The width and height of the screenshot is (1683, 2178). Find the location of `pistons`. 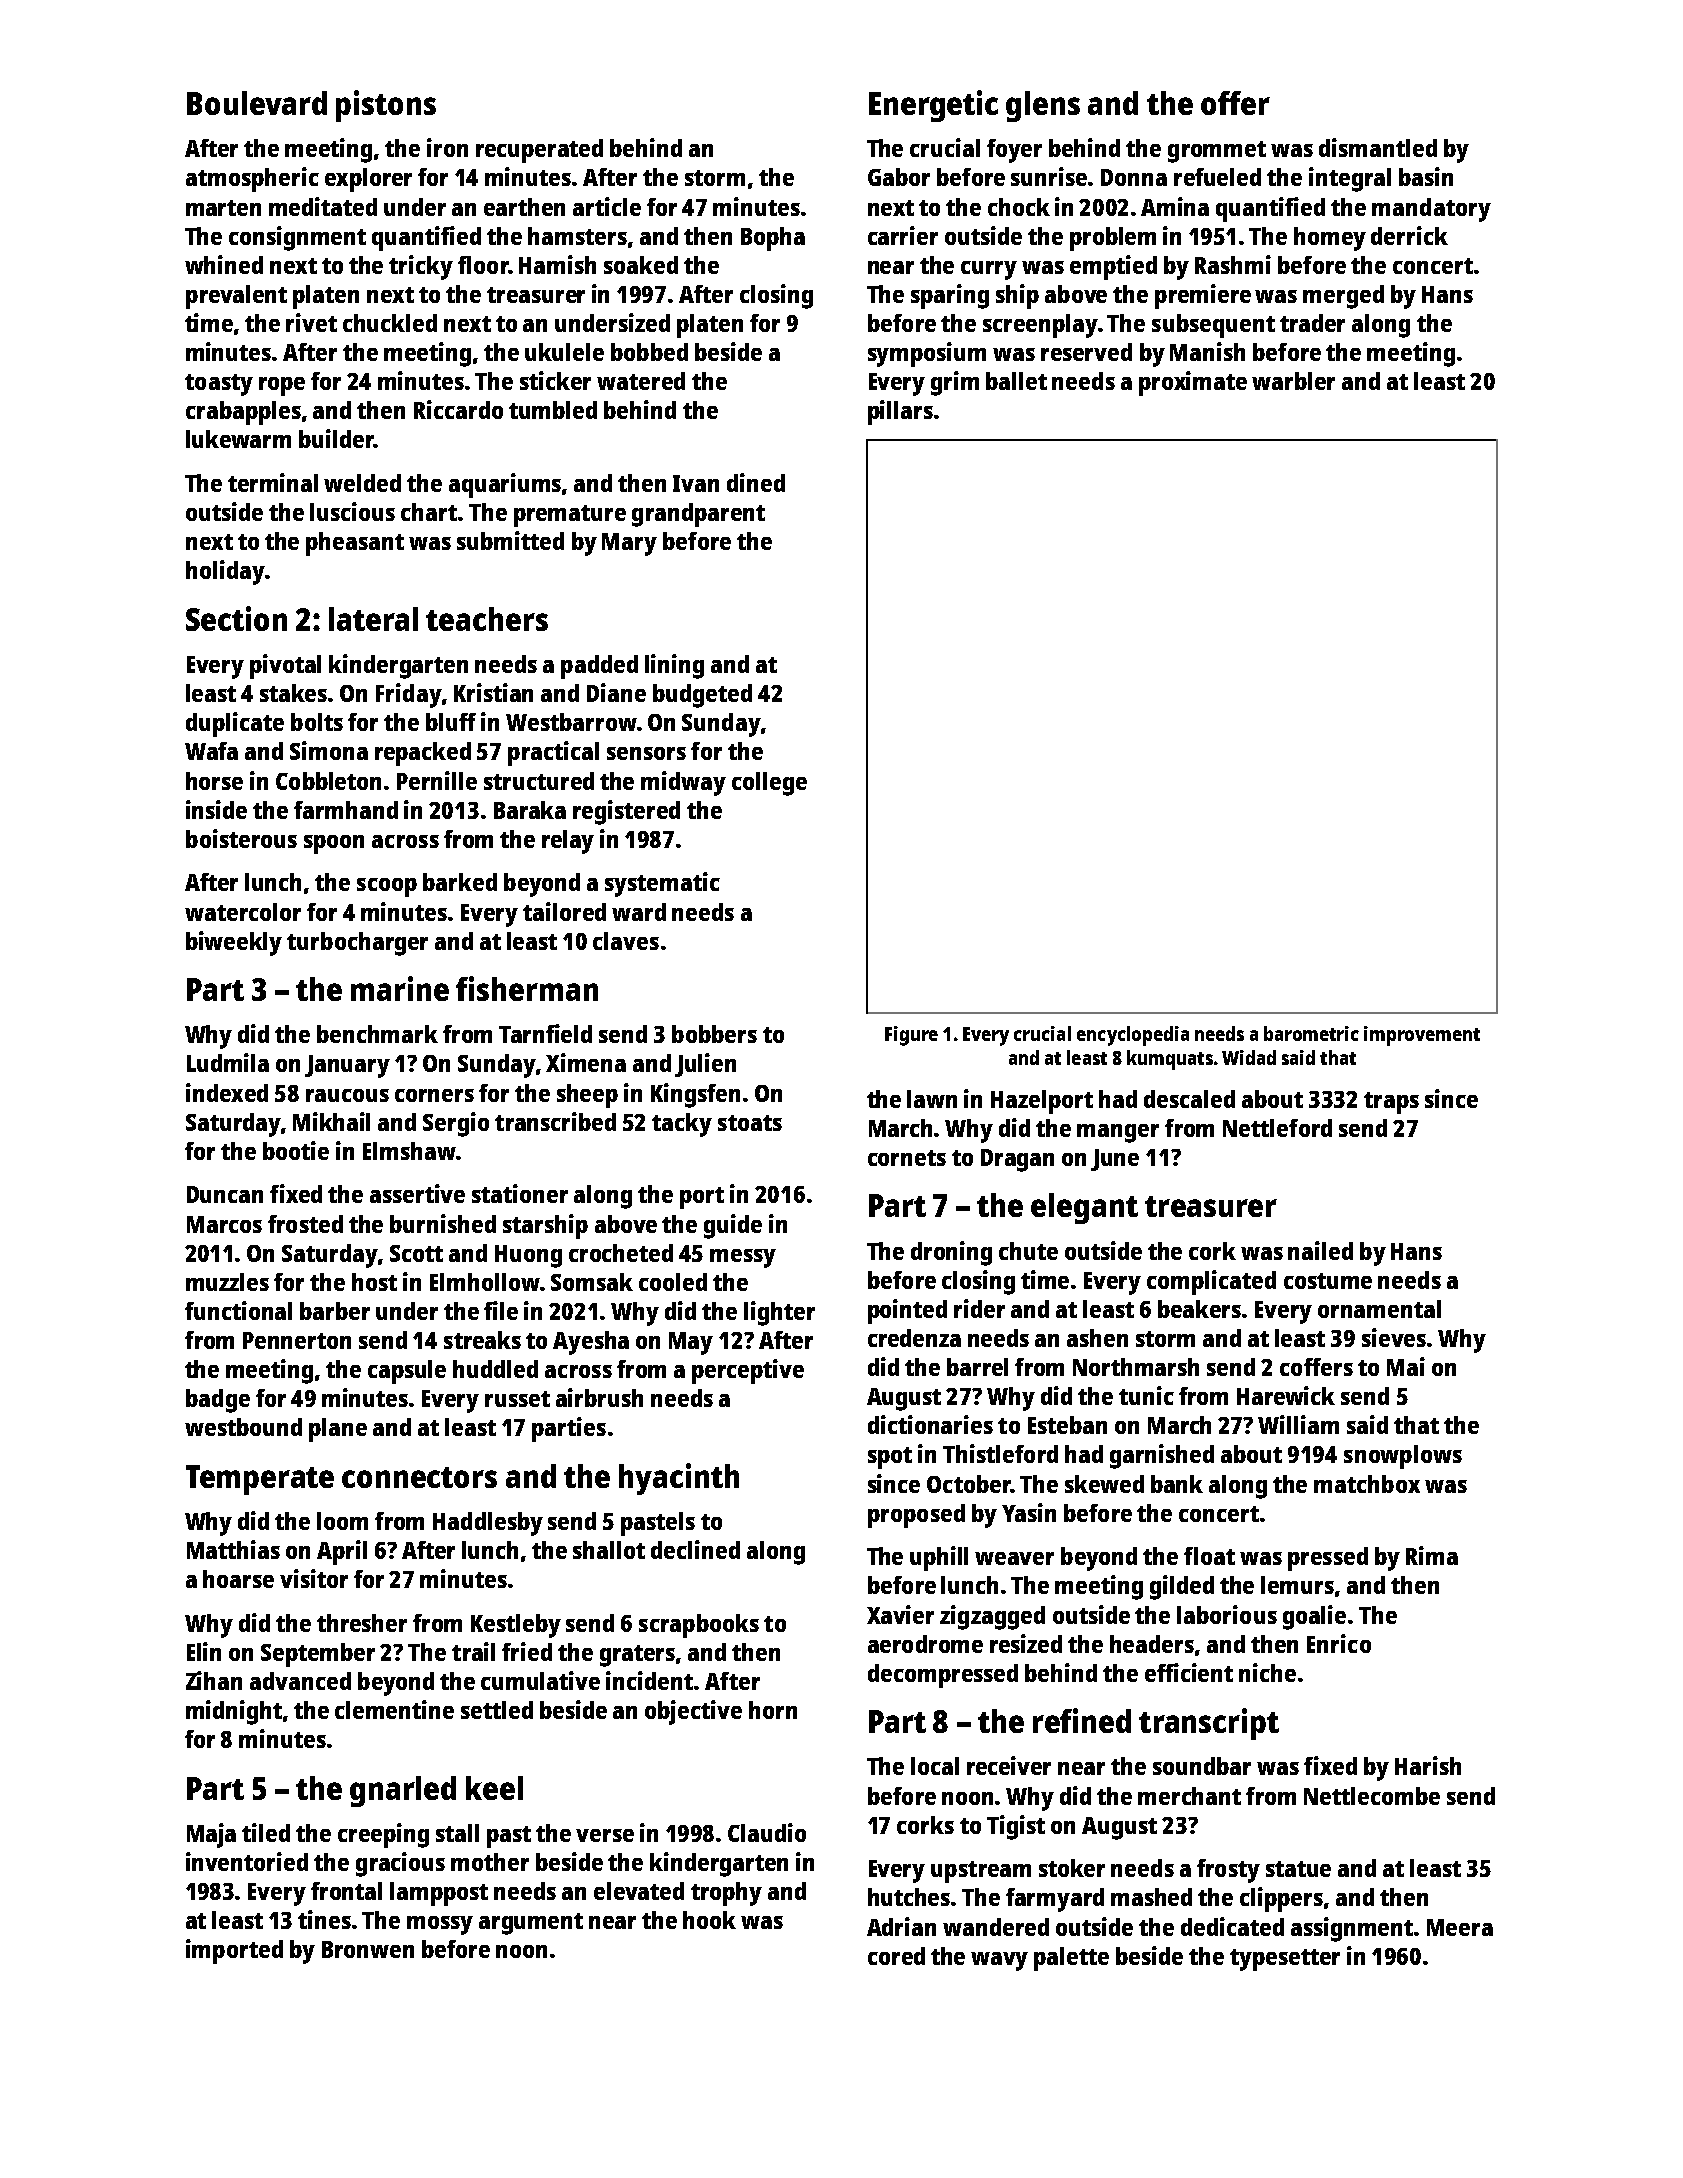

pistons is located at coordinates (386, 106).
